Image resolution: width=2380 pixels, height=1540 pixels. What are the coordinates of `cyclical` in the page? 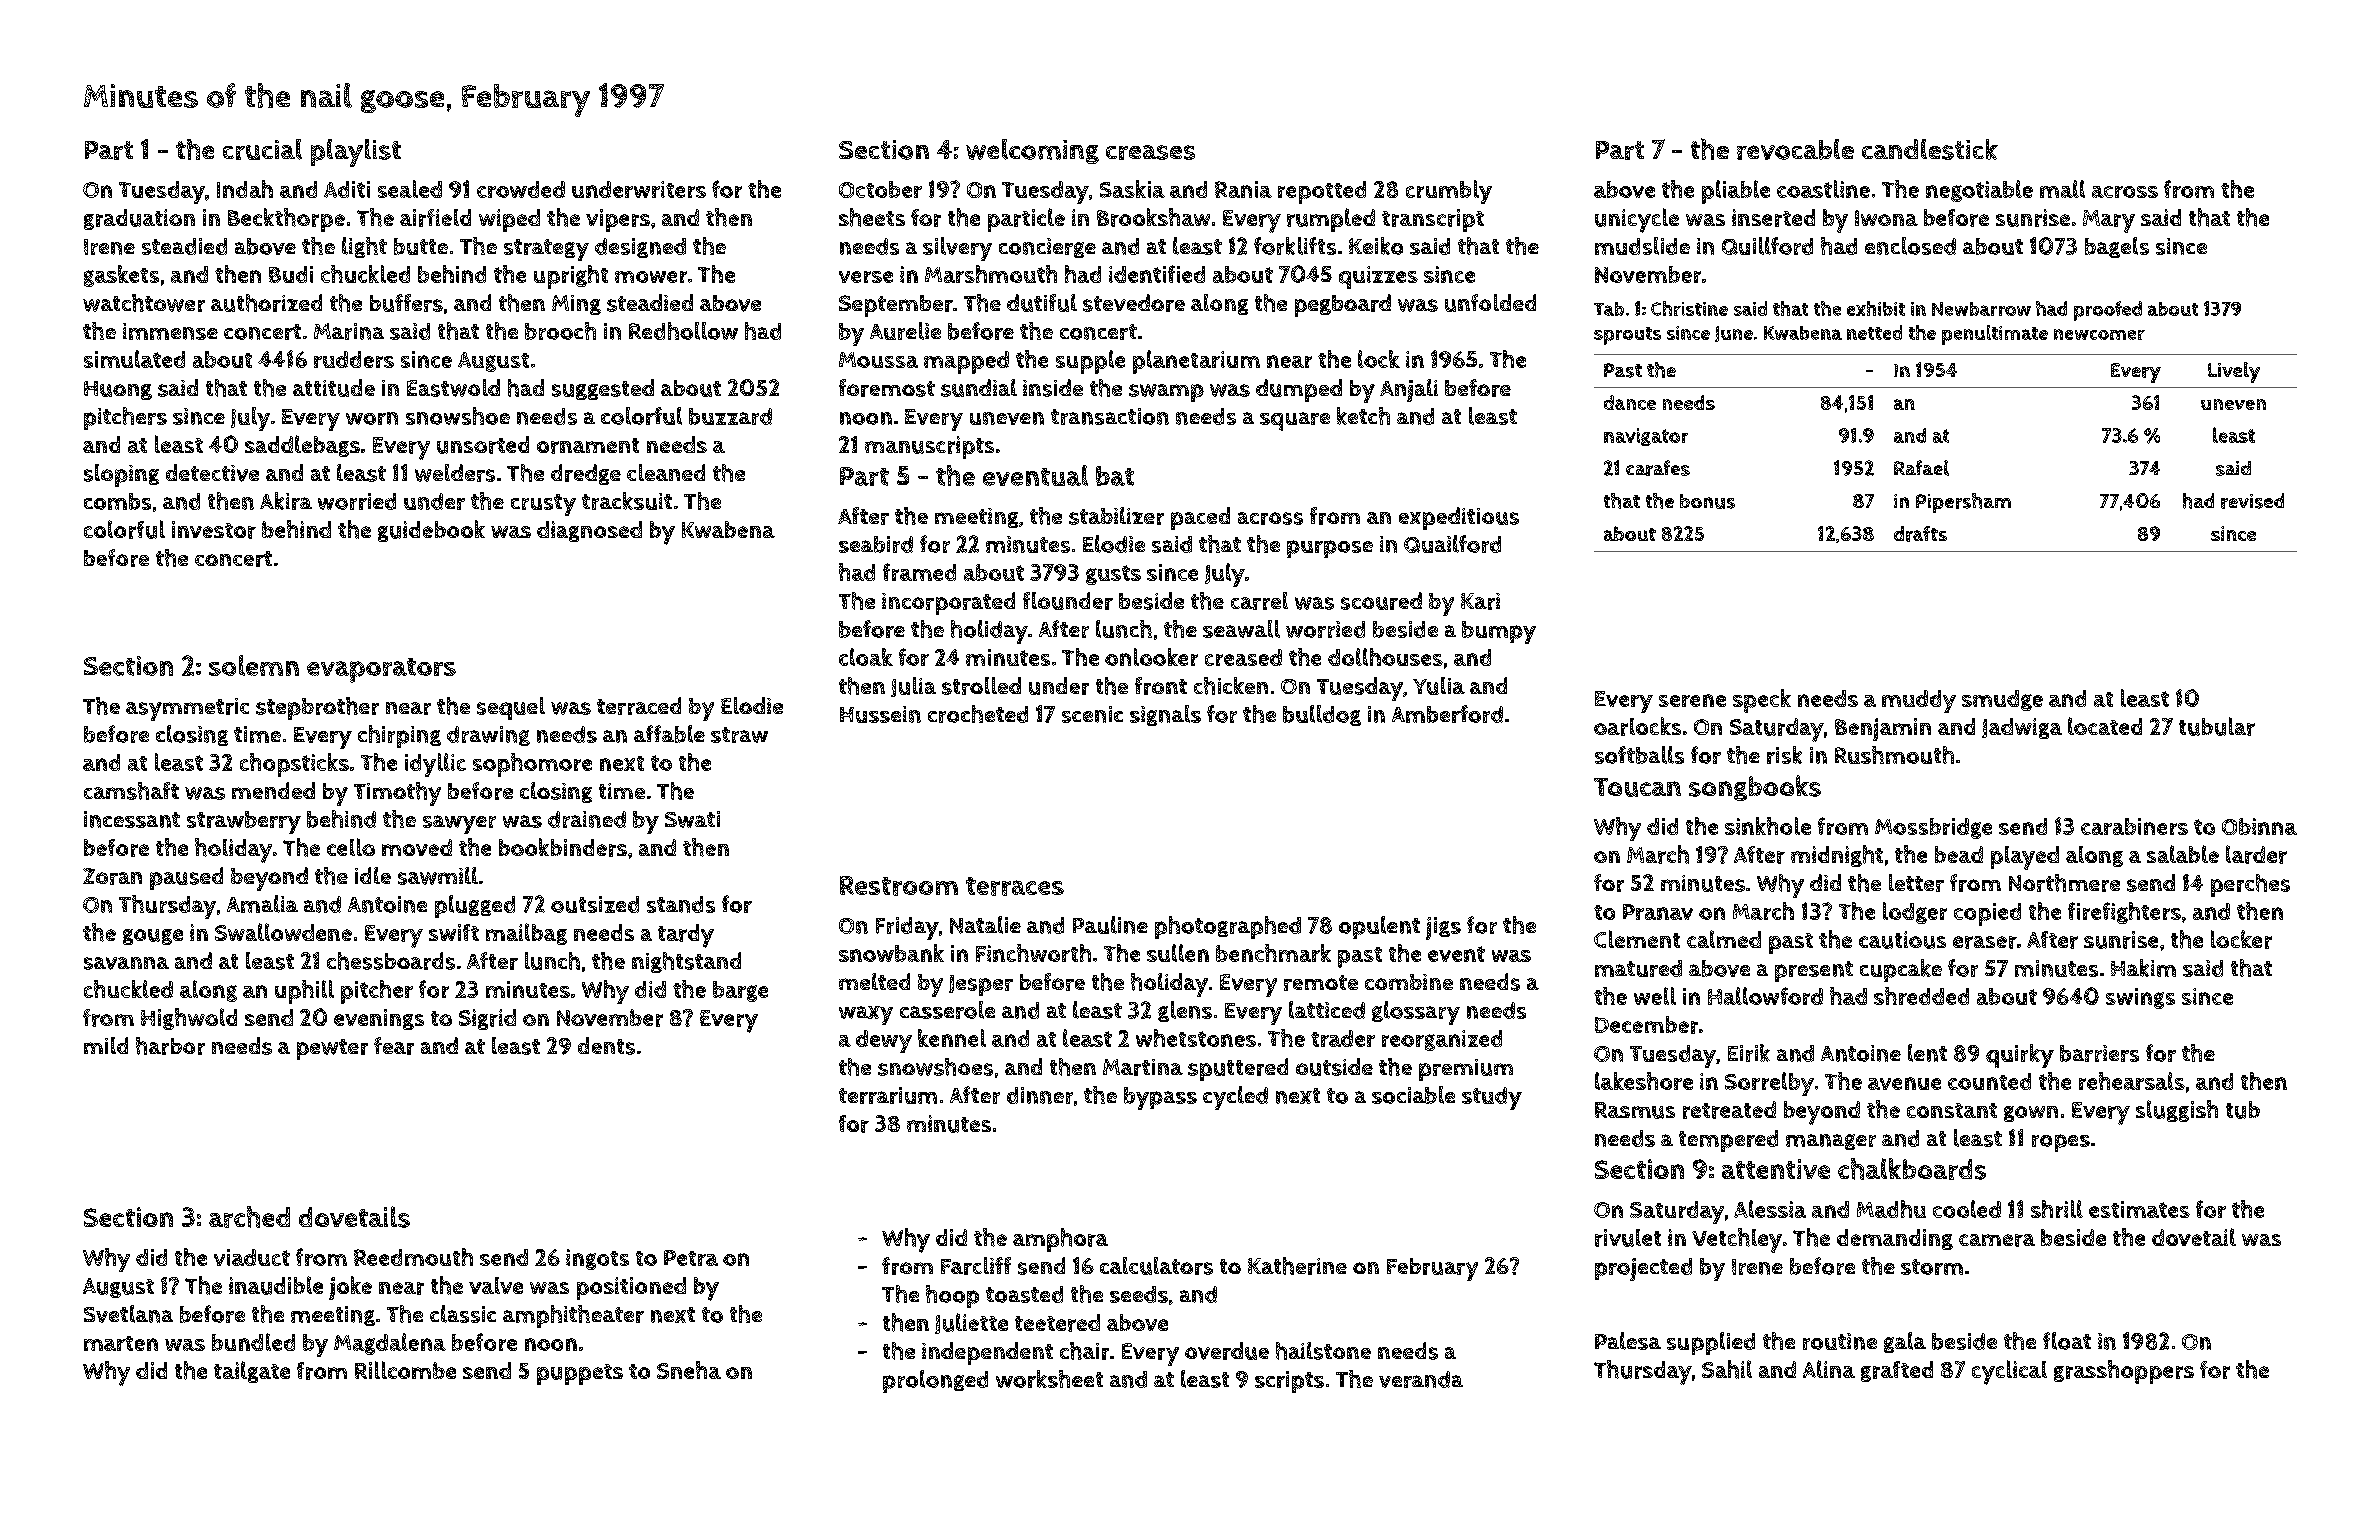 It's located at (2009, 1372).
